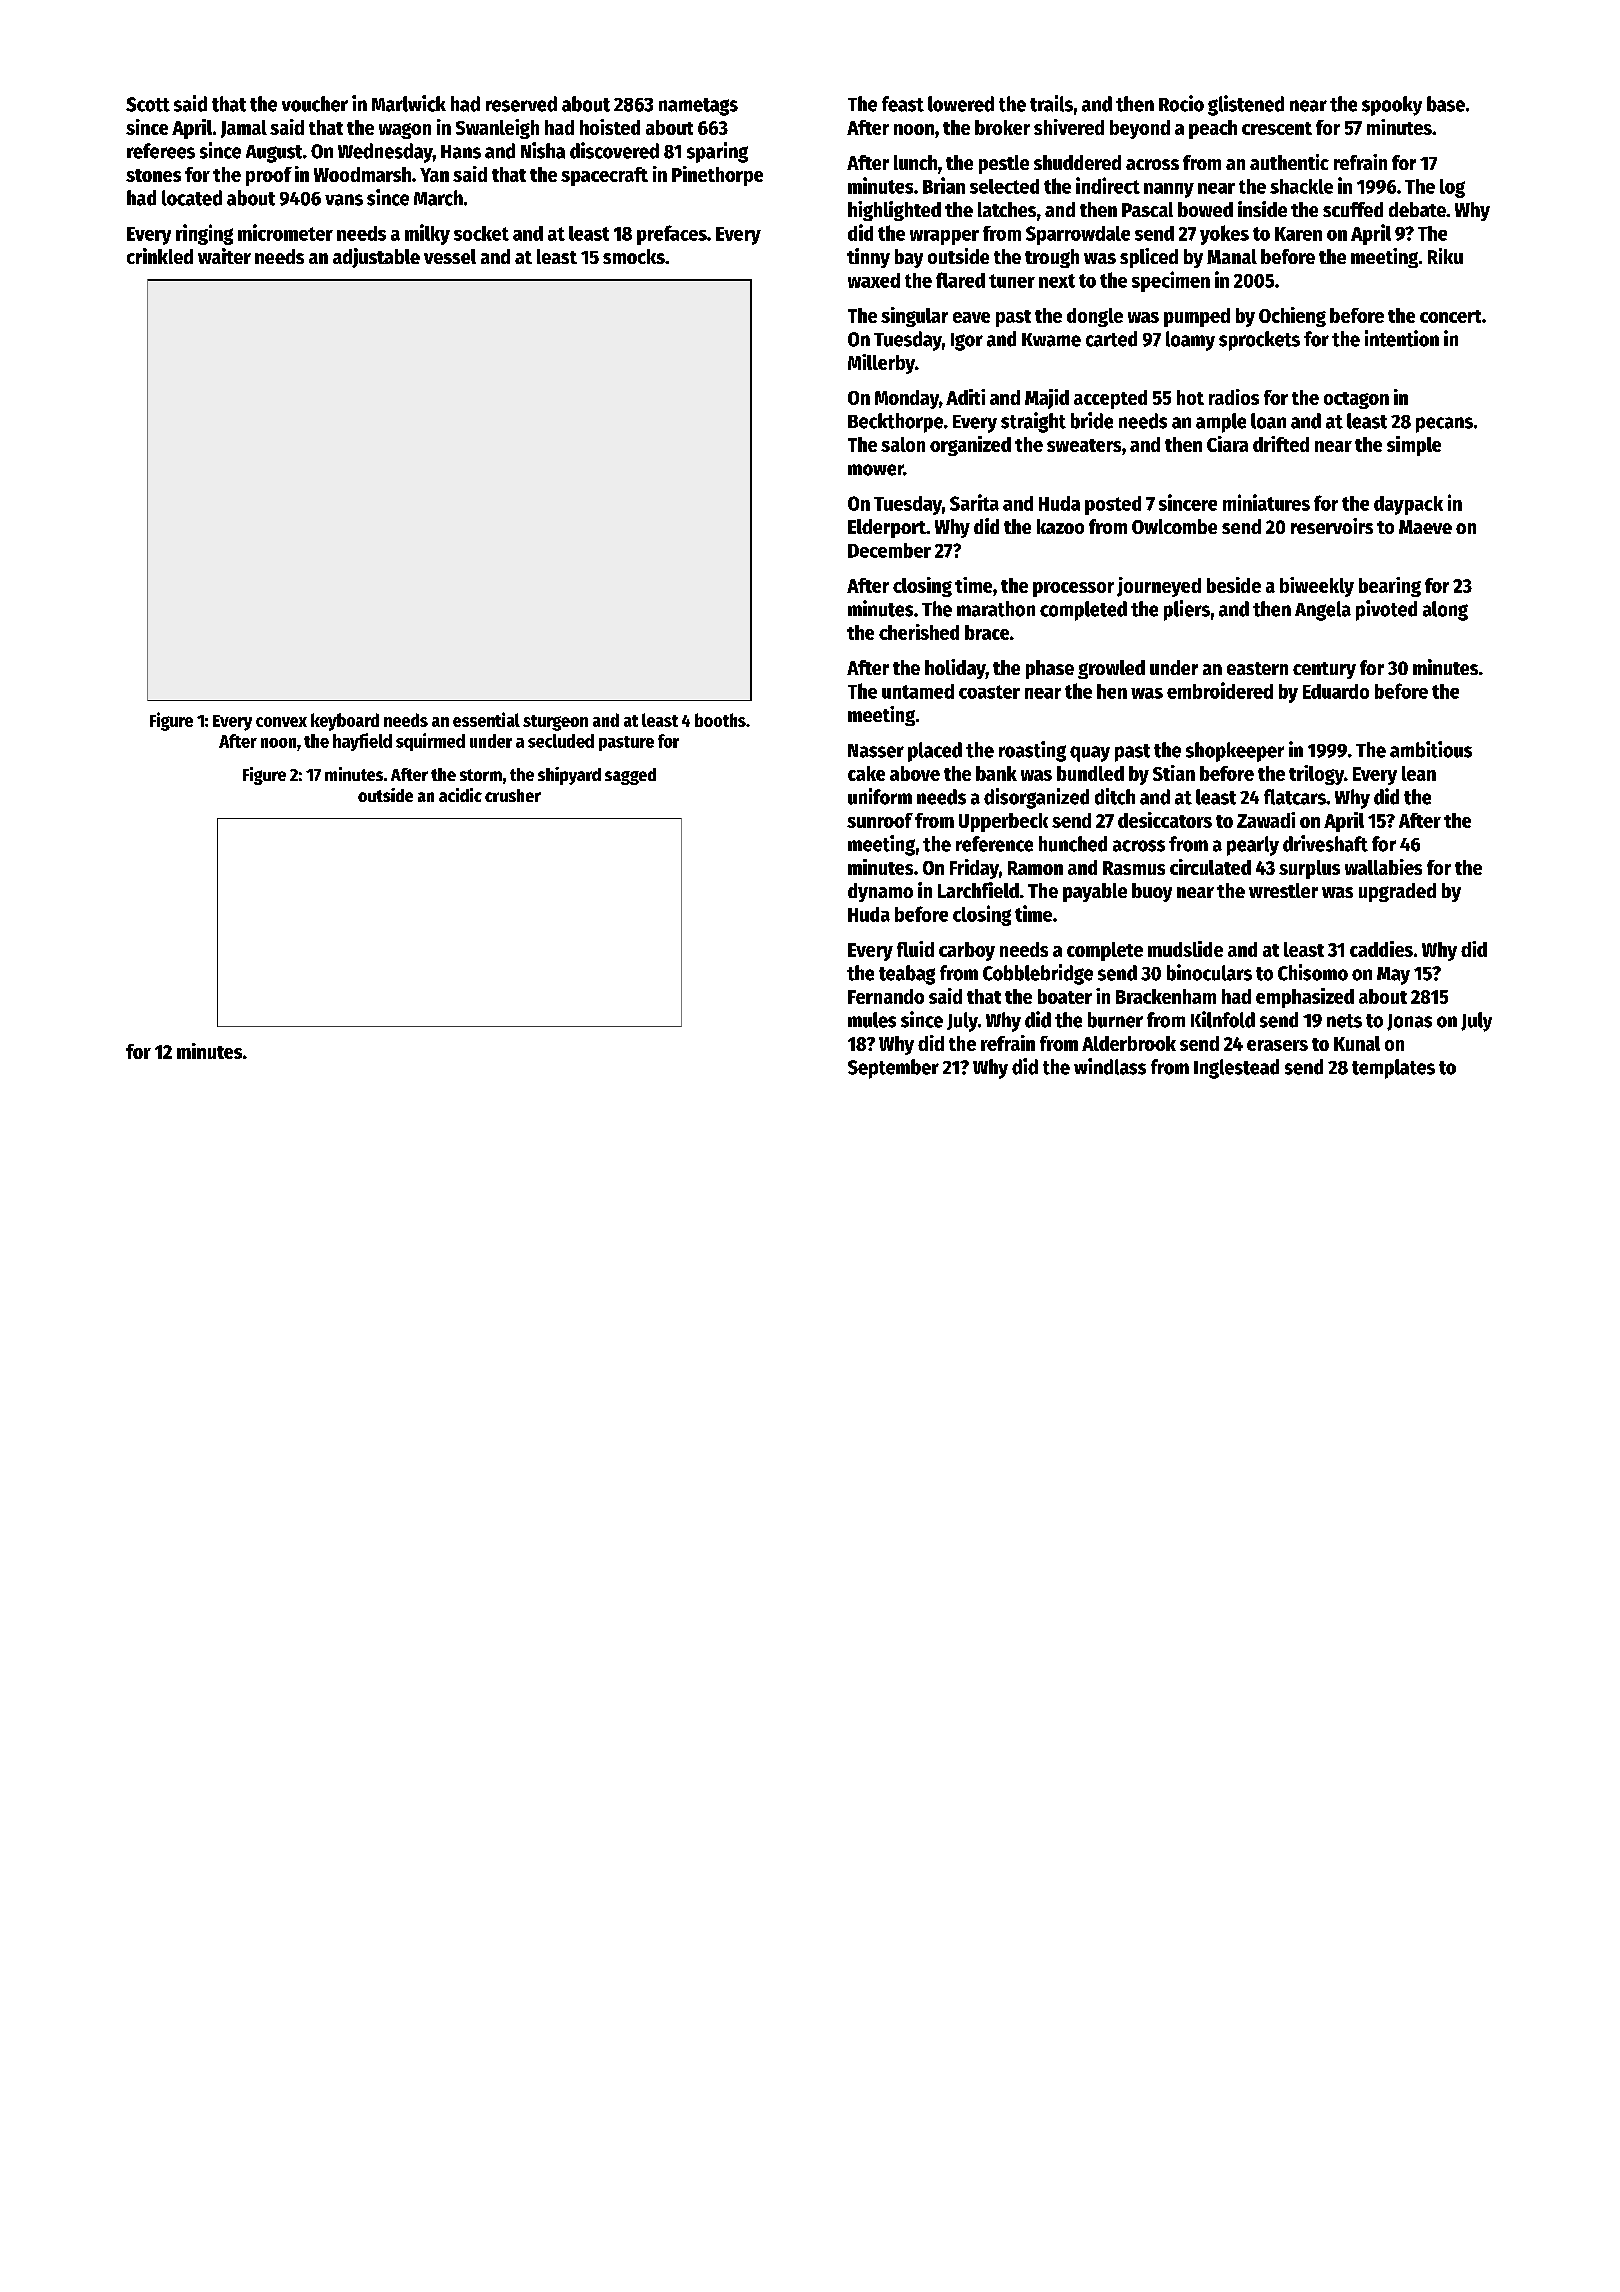 The height and width of the image is (2292, 1620). I want to click on acidic, so click(460, 795).
